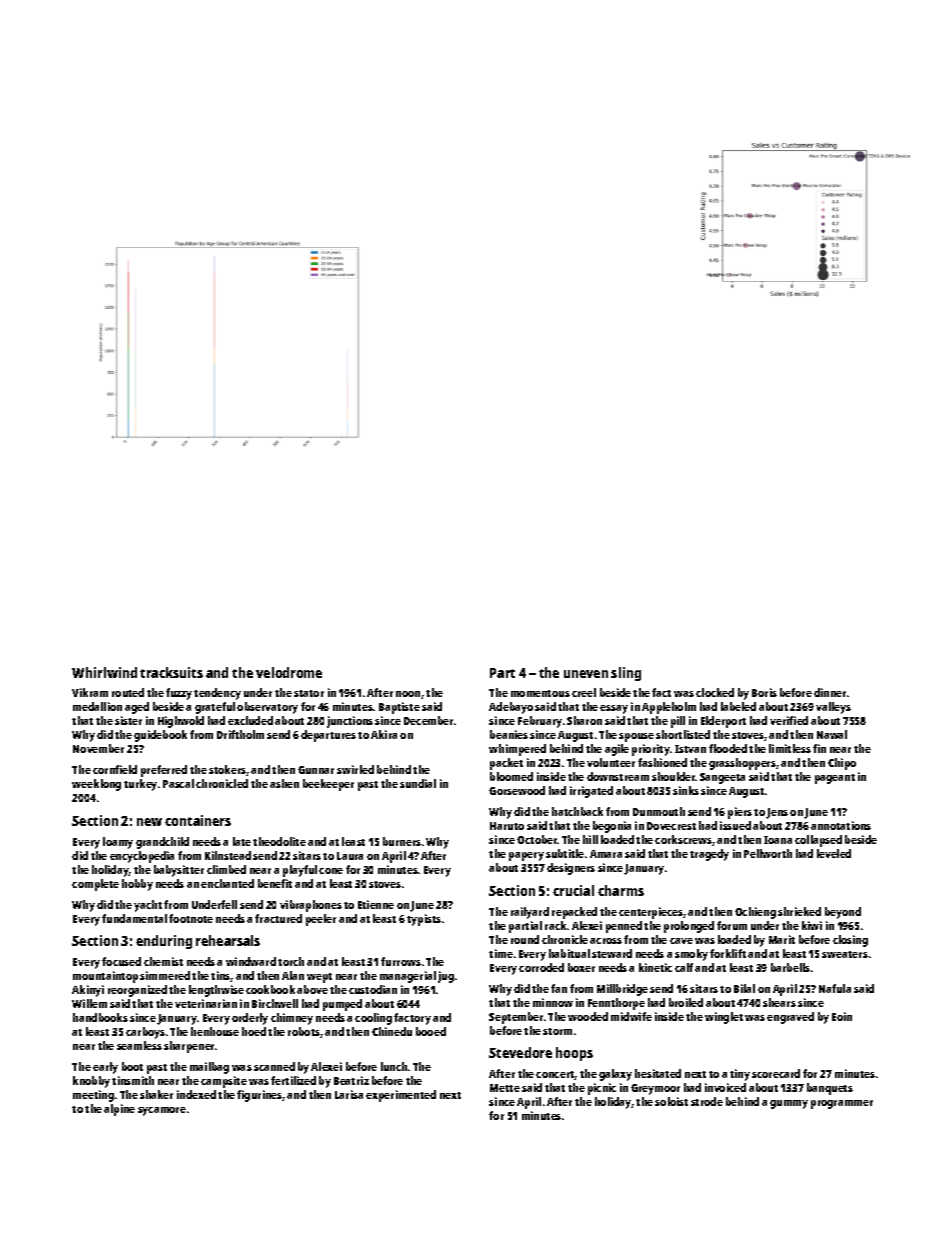  Describe the element at coordinates (602, 1089) in the image. I see `picnic` at that location.
